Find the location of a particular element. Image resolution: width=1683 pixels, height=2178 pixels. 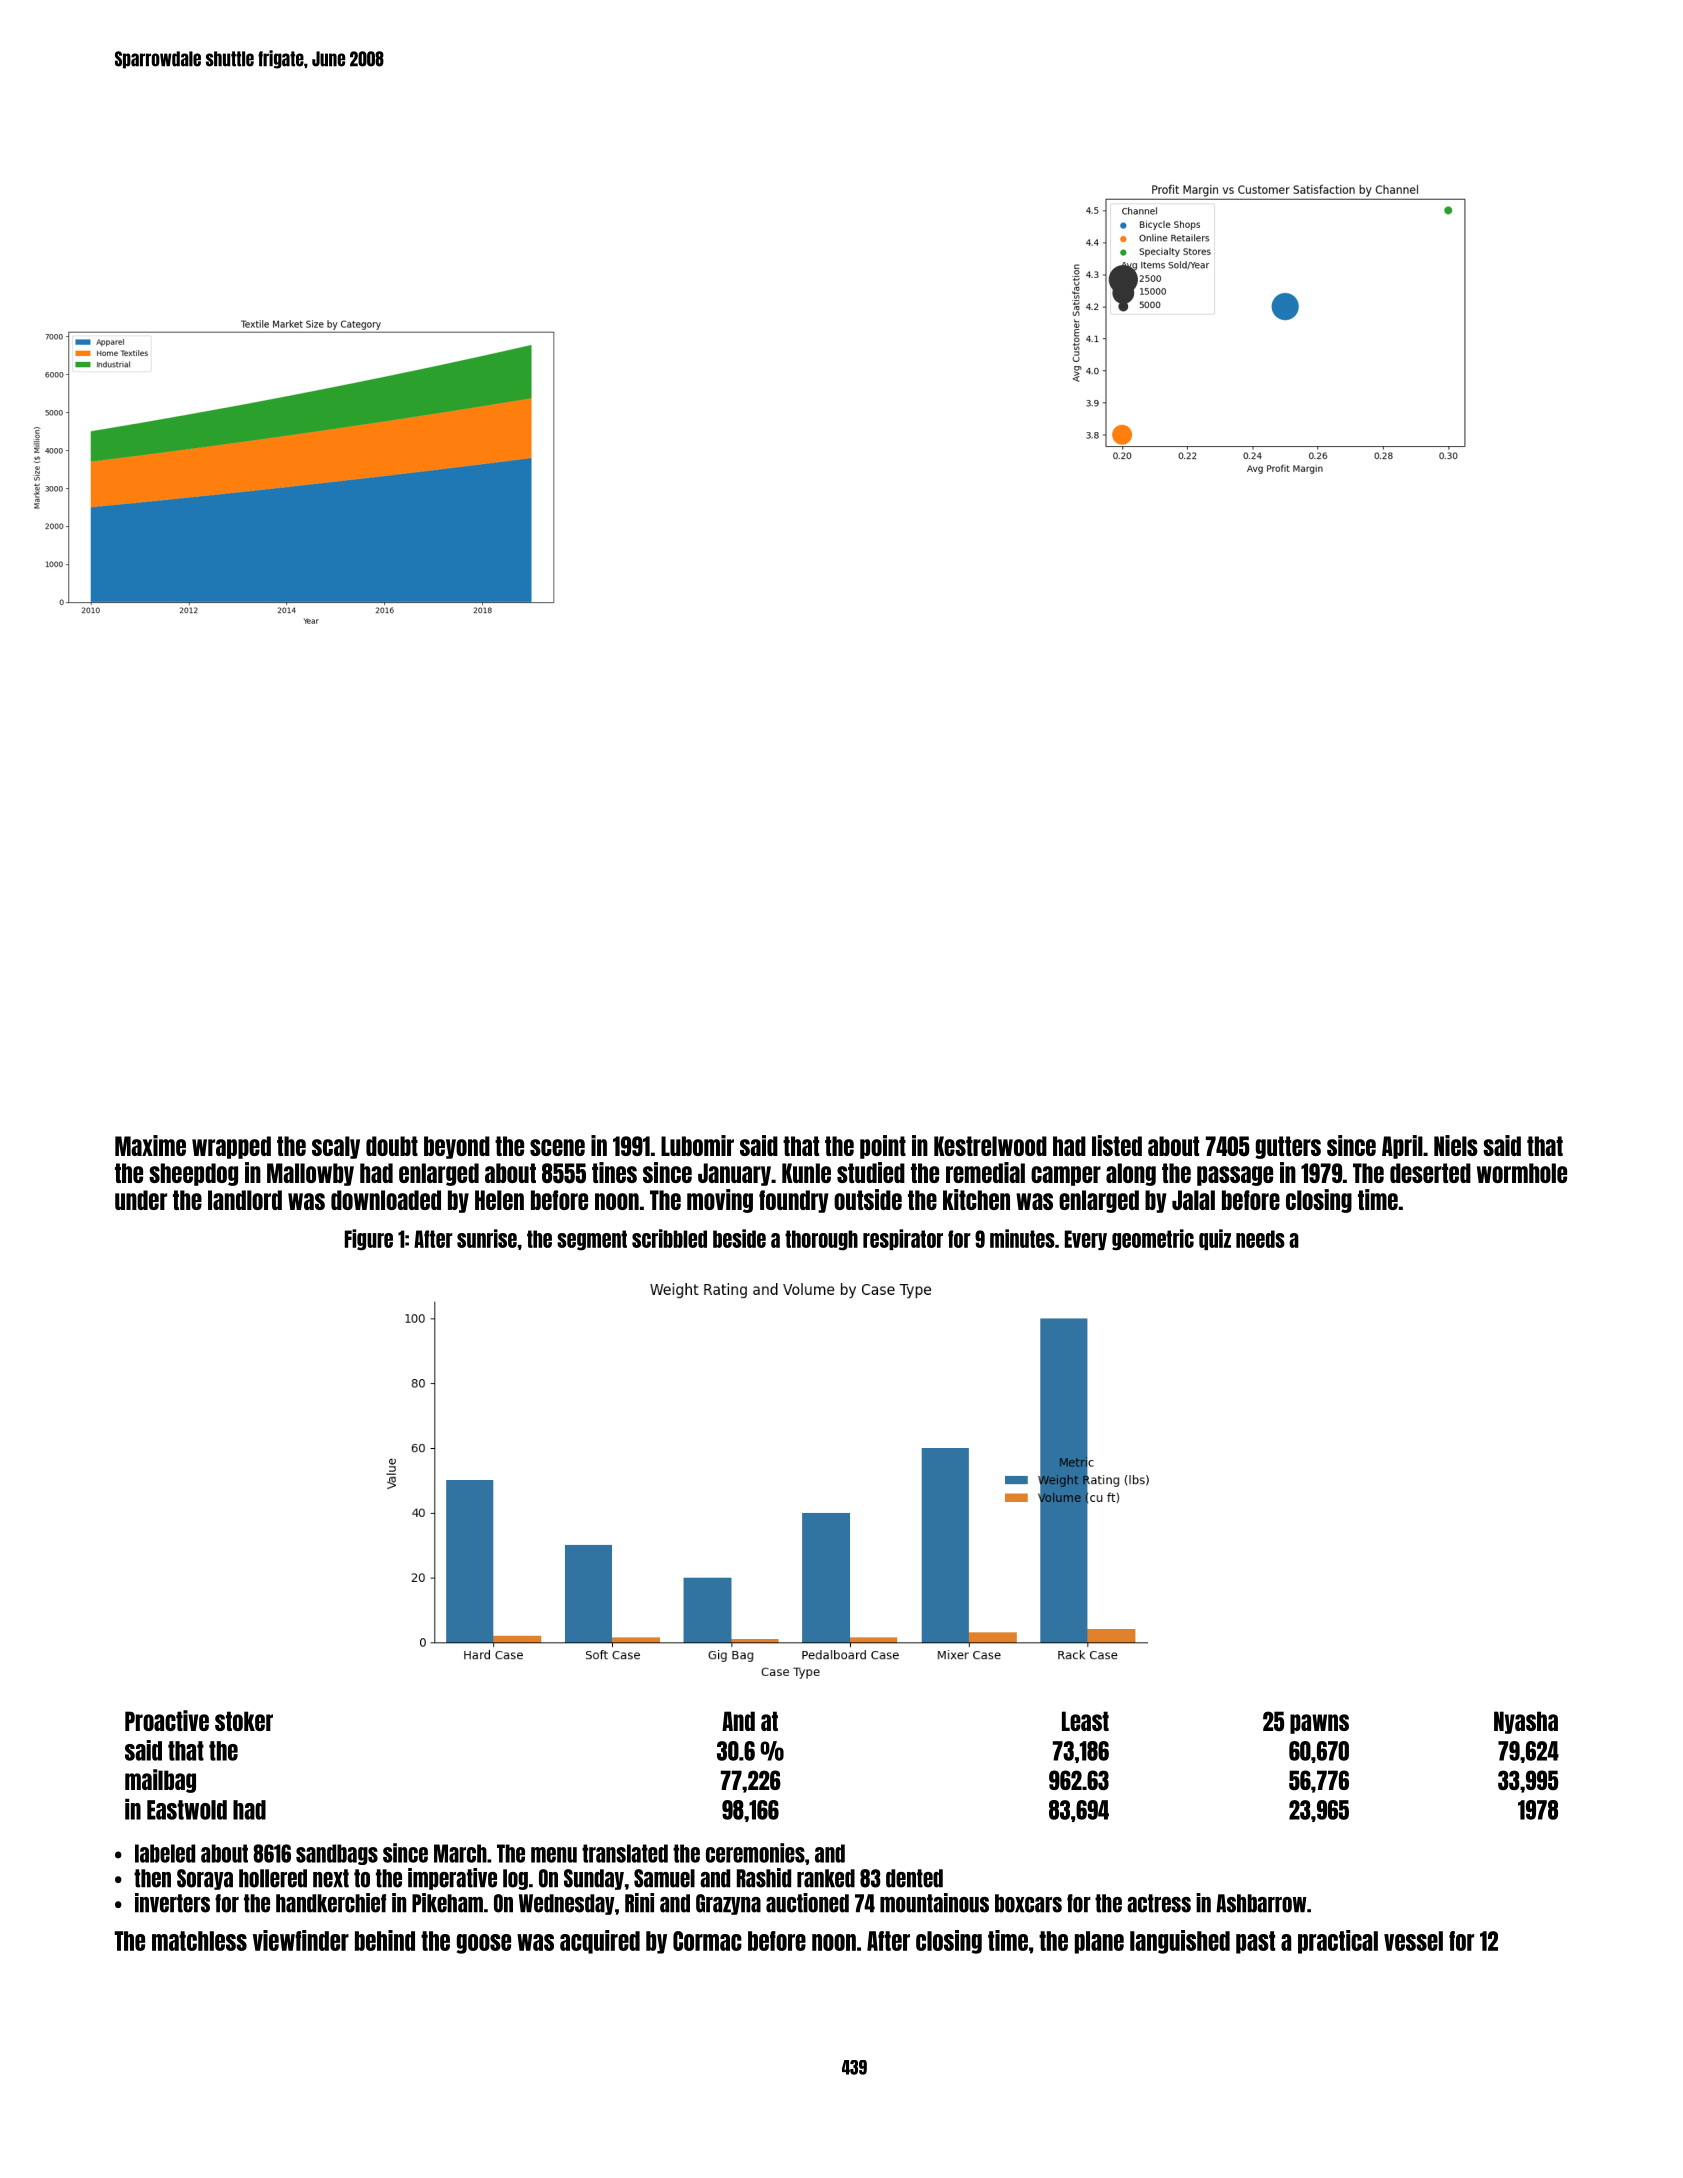

practical is located at coordinates (1338, 1942).
